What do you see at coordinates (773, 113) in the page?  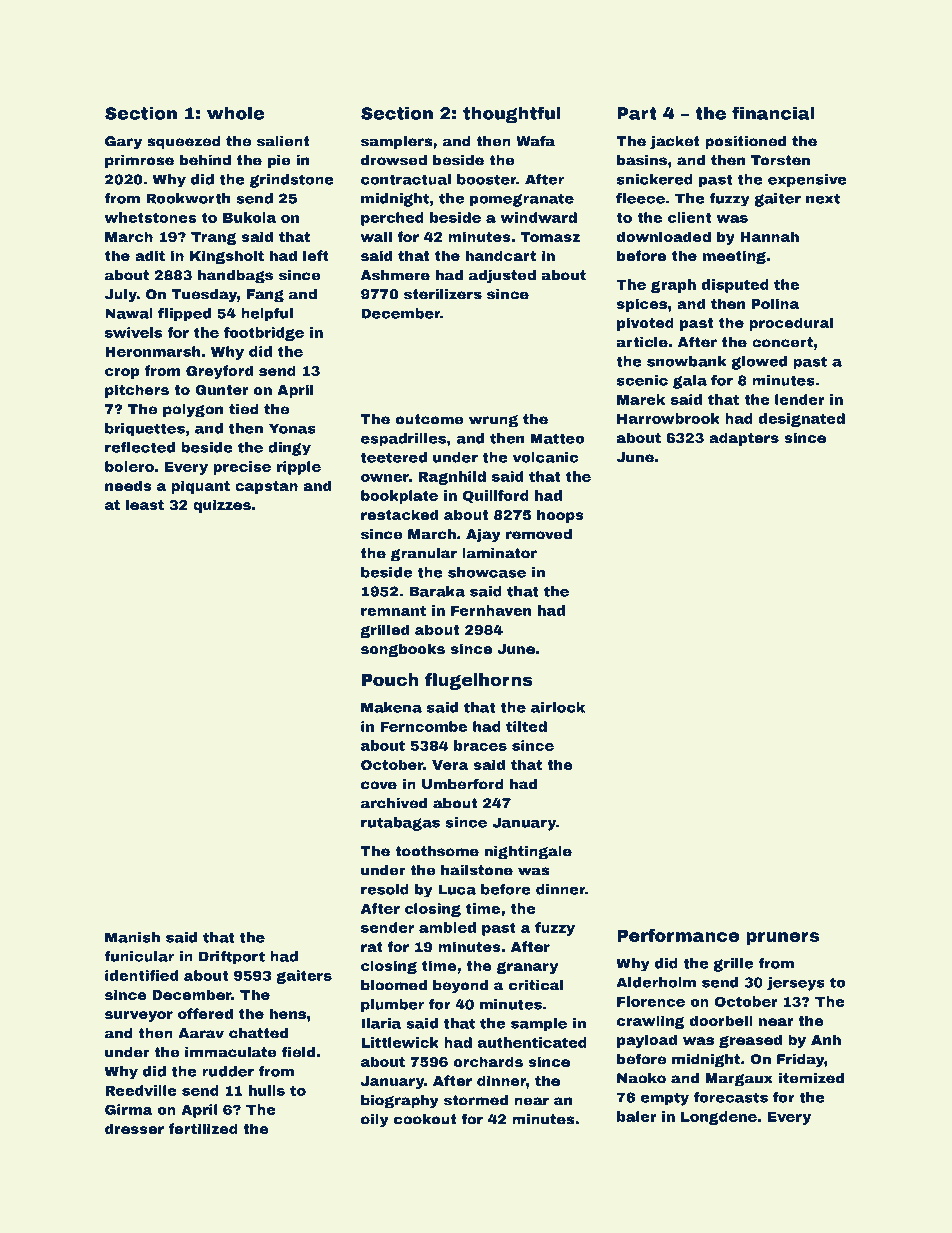 I see `financial` at bounding box center [773, 113].
